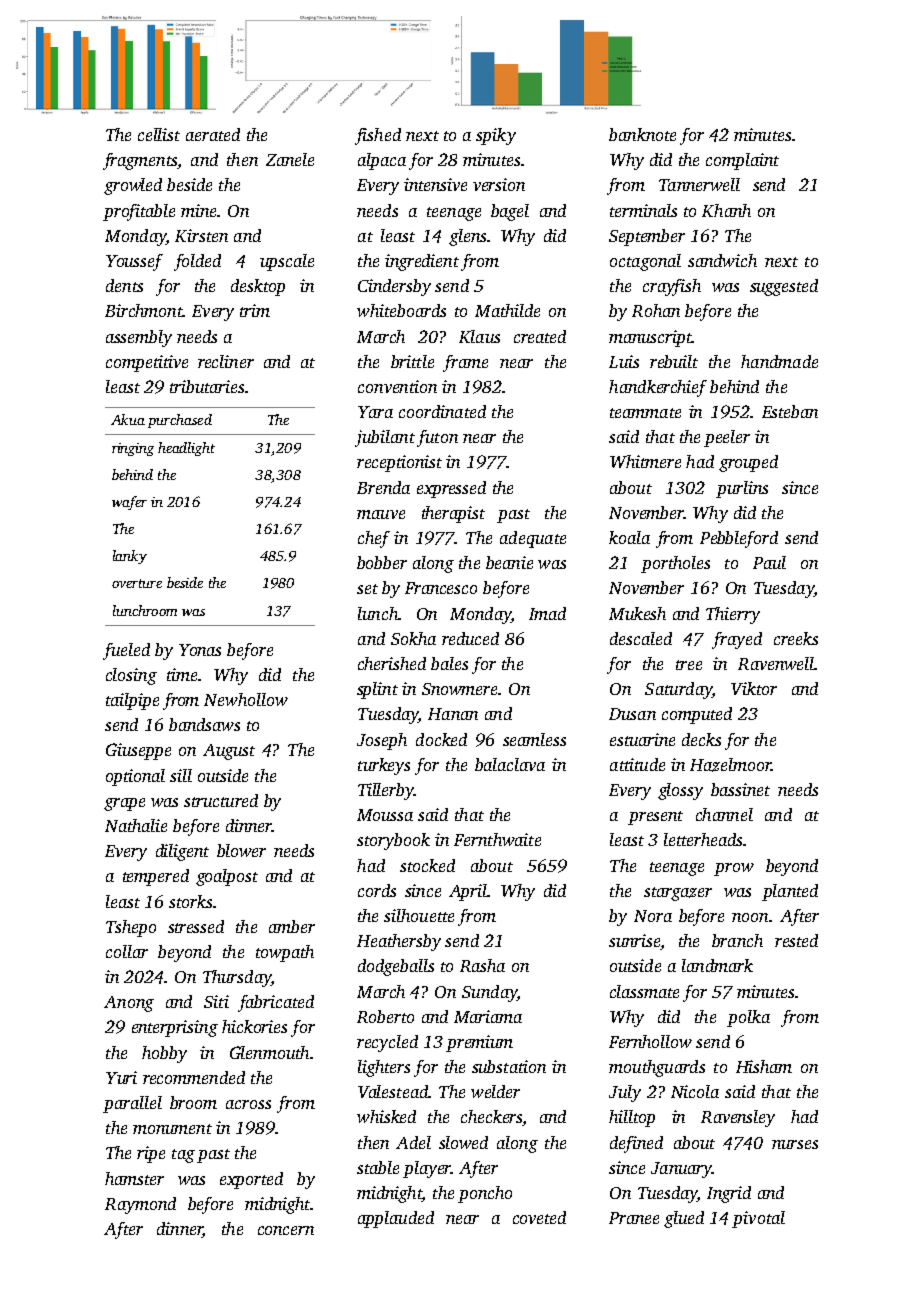 The image size is (924, 1308). I want to click on Newhollow, so click(246, 699).
